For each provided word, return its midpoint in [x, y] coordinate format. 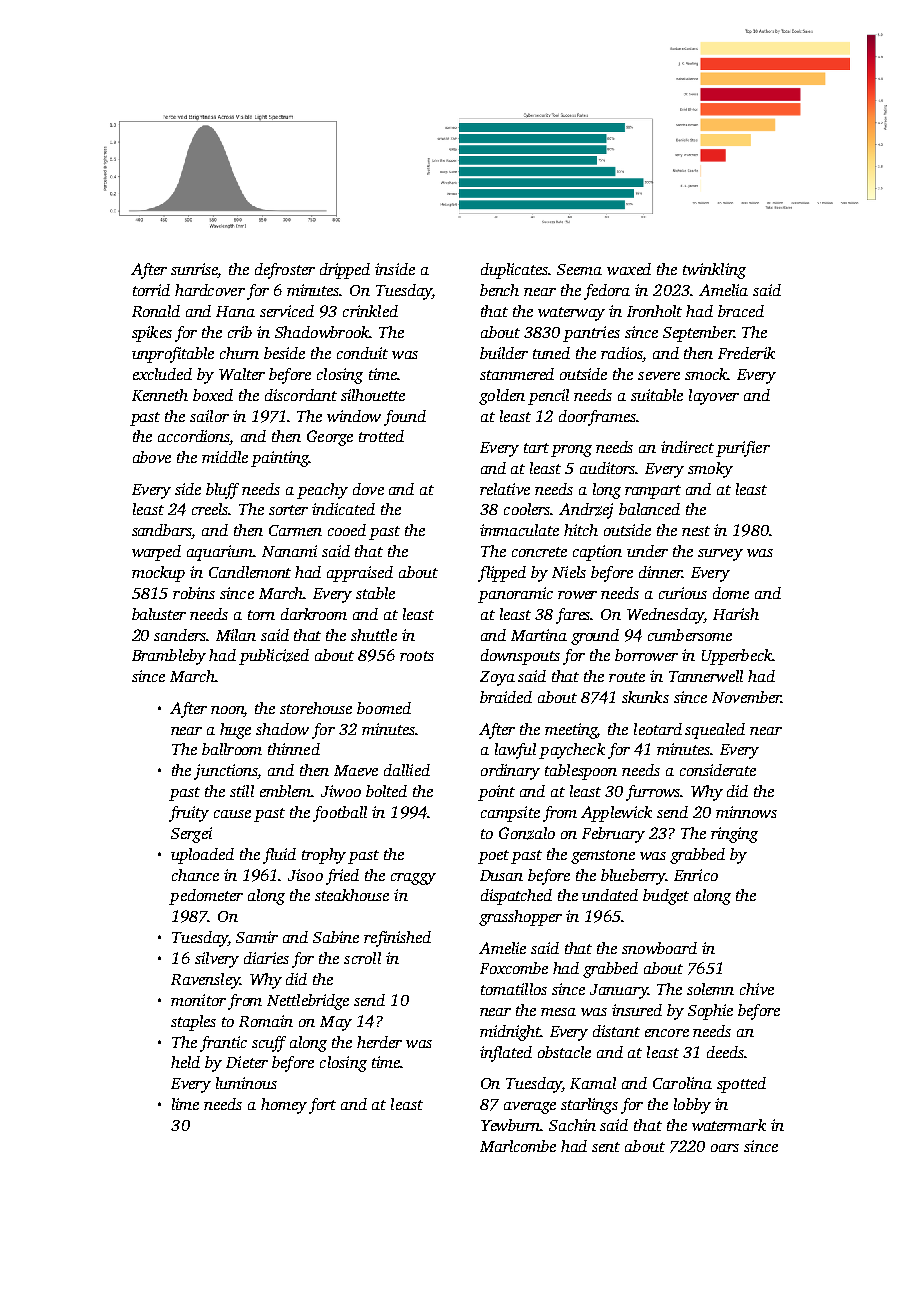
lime [185, 1104]
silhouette [373, 395]
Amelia [723, 290]
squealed [715, 731]
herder [379, 1042]
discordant [301, 395]
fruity [189, 814]
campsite [510, 814]
